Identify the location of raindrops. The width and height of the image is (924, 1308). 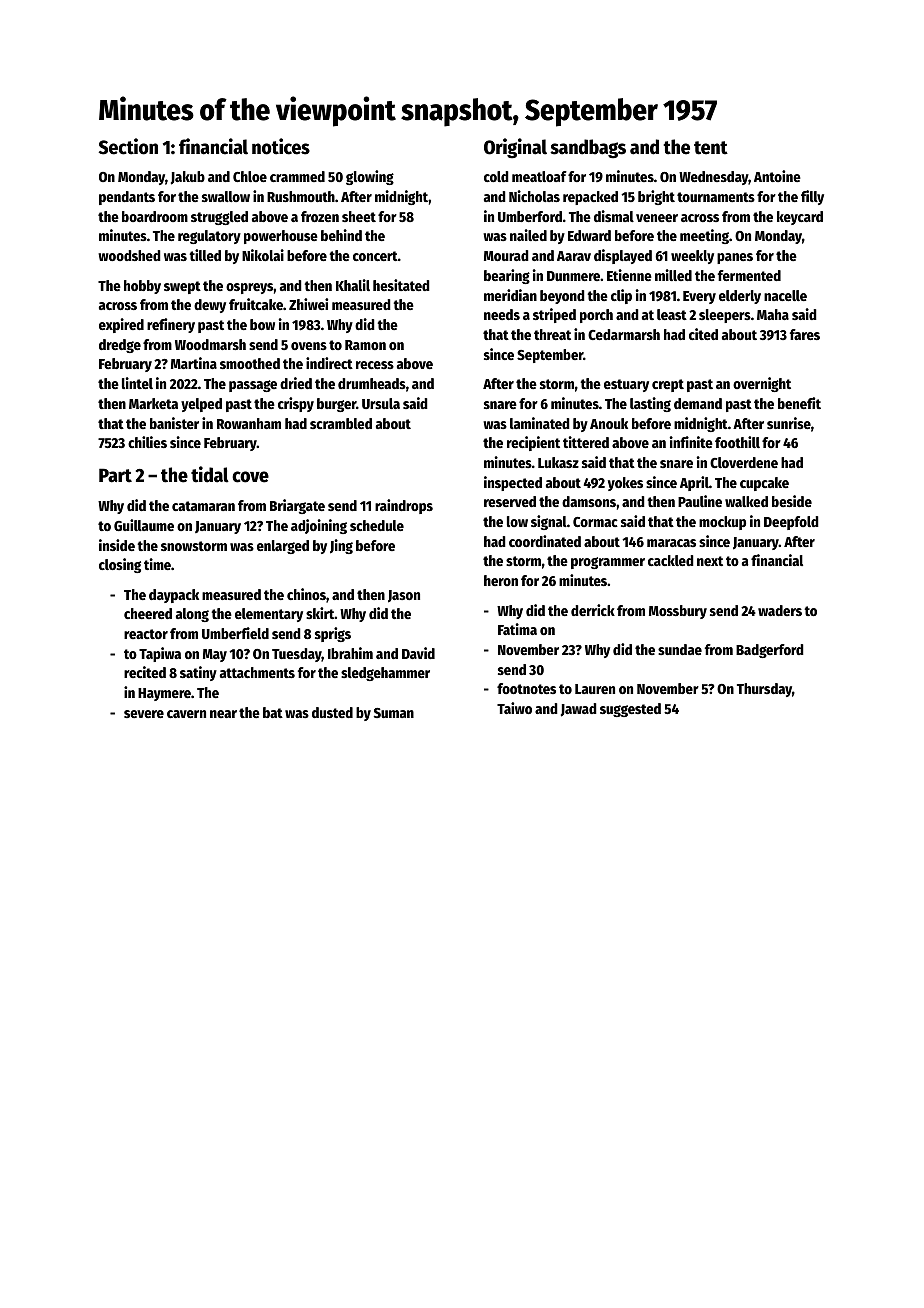
(404, 506).
